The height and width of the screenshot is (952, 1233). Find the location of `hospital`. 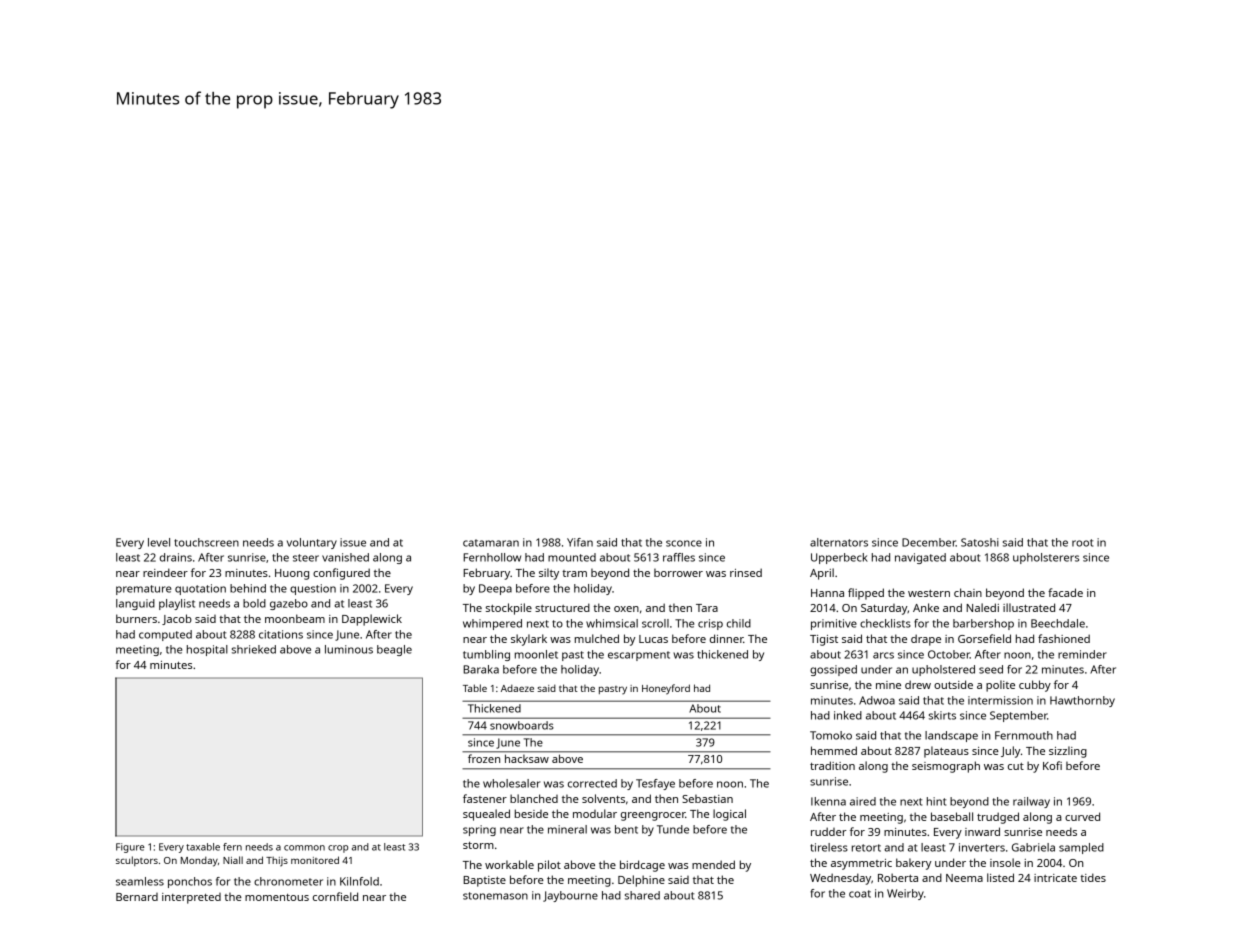

hospital is located at coordinates (207, 650).
